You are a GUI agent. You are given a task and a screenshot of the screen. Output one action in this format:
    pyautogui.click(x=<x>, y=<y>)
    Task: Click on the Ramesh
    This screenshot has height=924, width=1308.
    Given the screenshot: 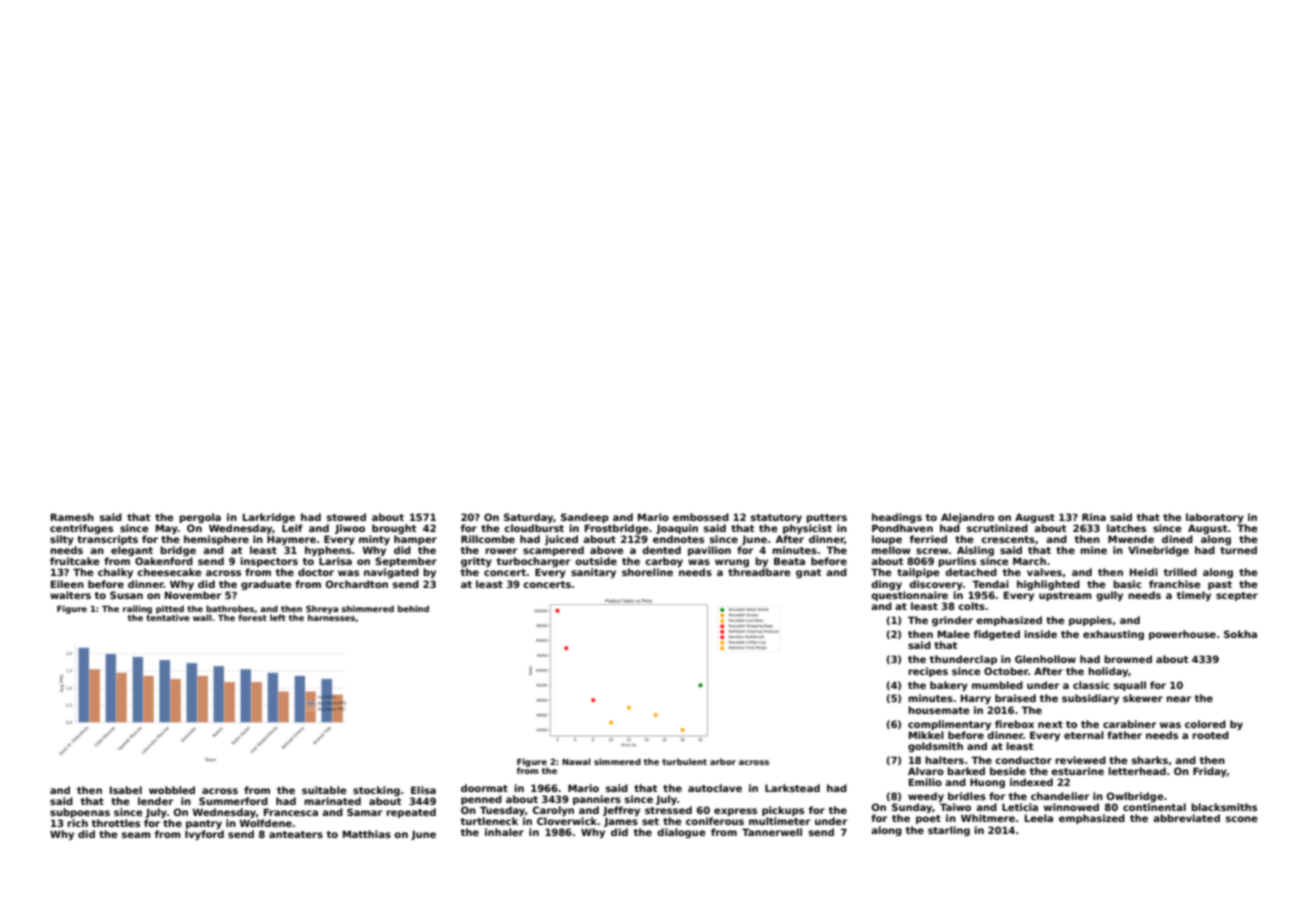 What is the action you would take?
    pyautogui.click(x=72, y=517)
